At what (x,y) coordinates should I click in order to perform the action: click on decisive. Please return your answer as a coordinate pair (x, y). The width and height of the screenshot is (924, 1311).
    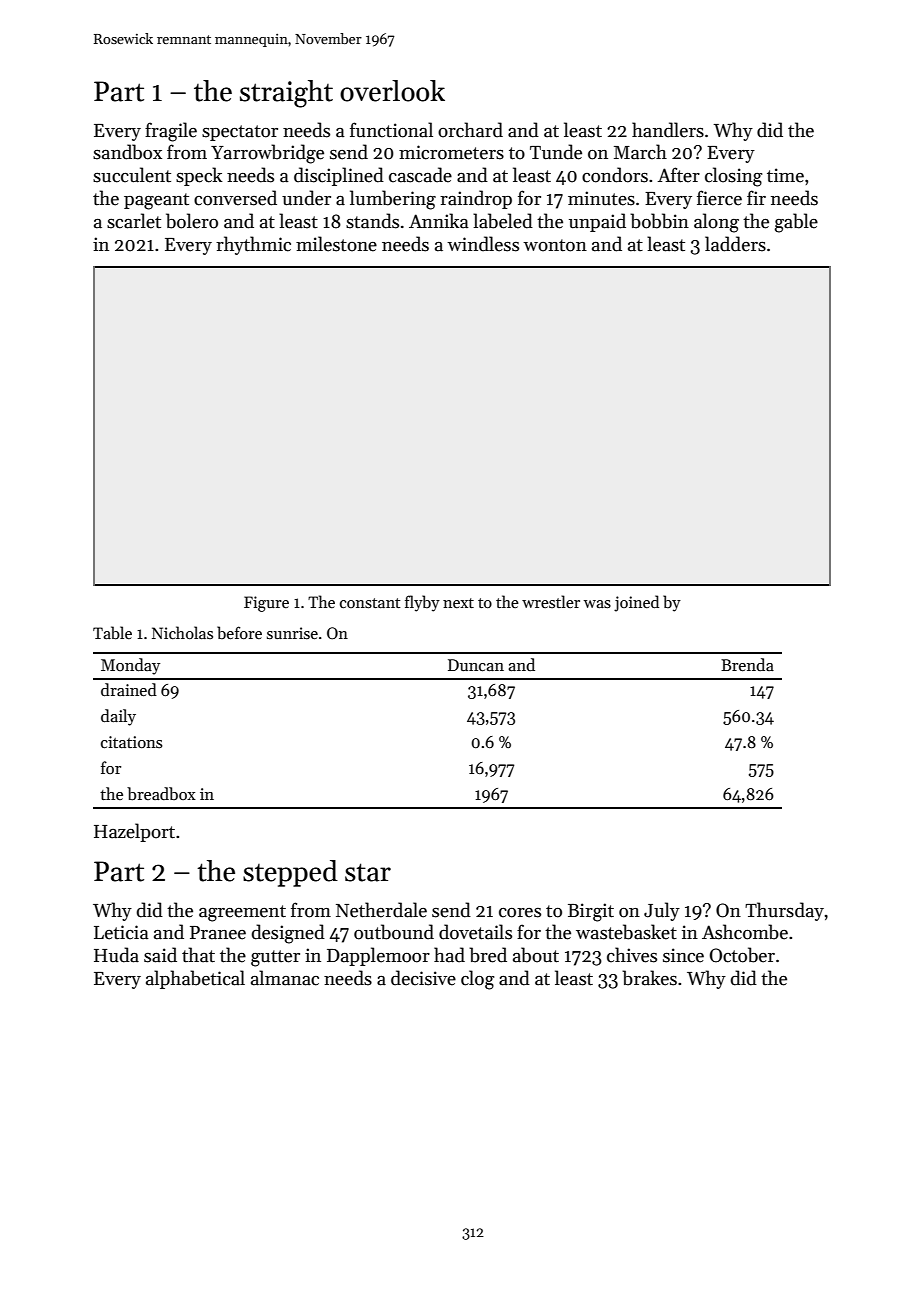
    Looking at the image, I should click on (423, 978).
